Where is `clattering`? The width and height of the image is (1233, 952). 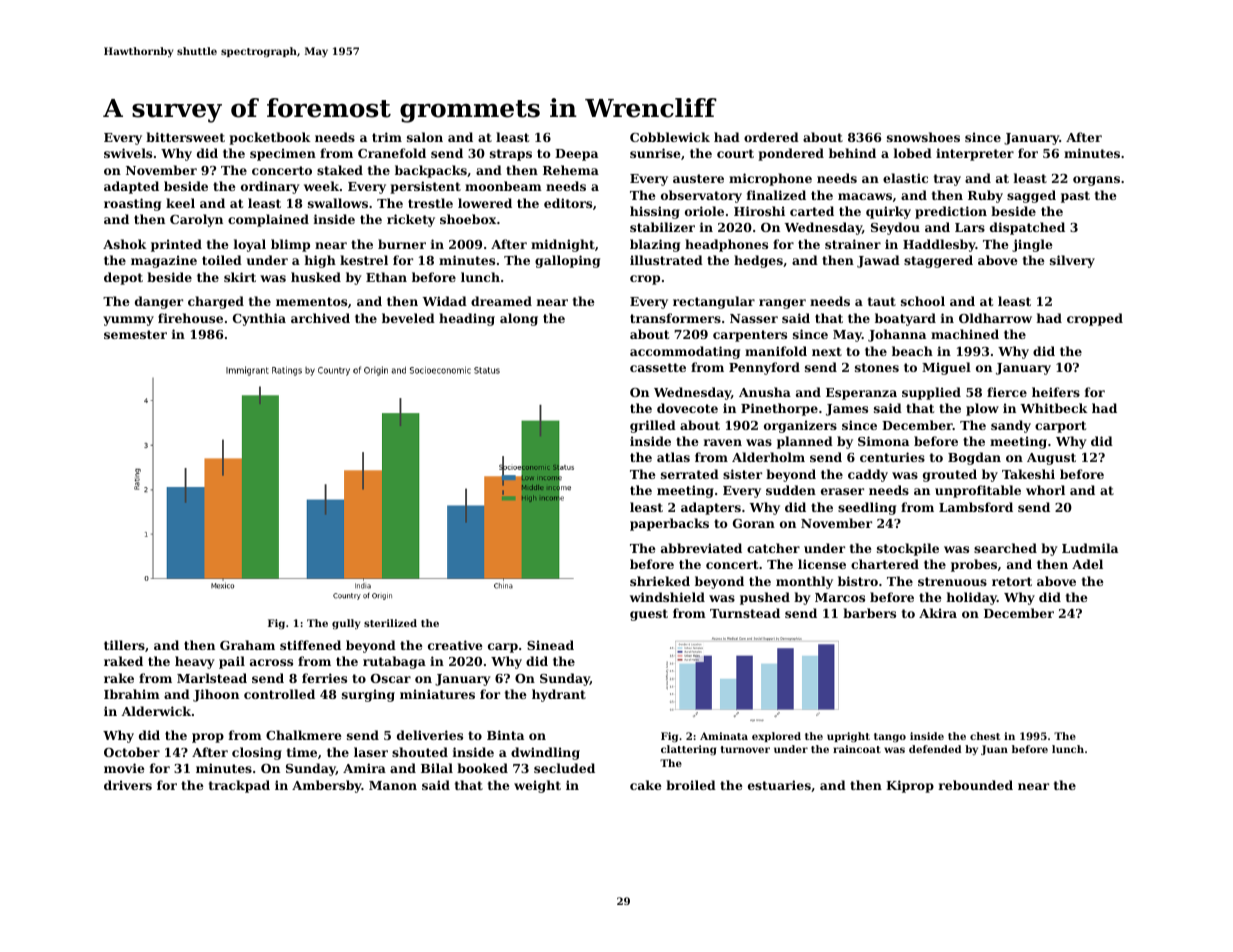
clattering is located at coordinates (688, 750).
